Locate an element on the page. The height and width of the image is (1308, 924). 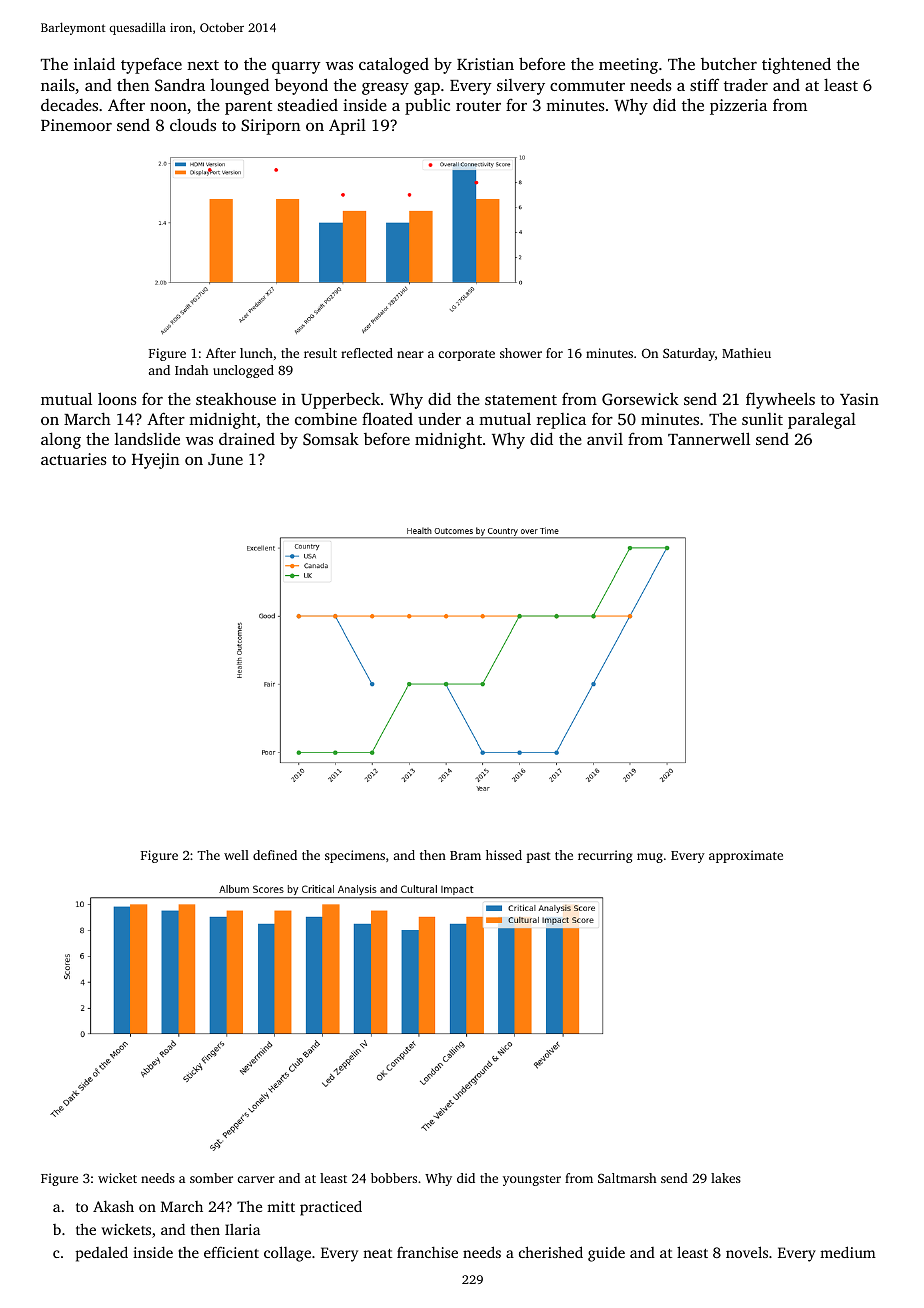
butcher is located at coordinates (729, 64).
